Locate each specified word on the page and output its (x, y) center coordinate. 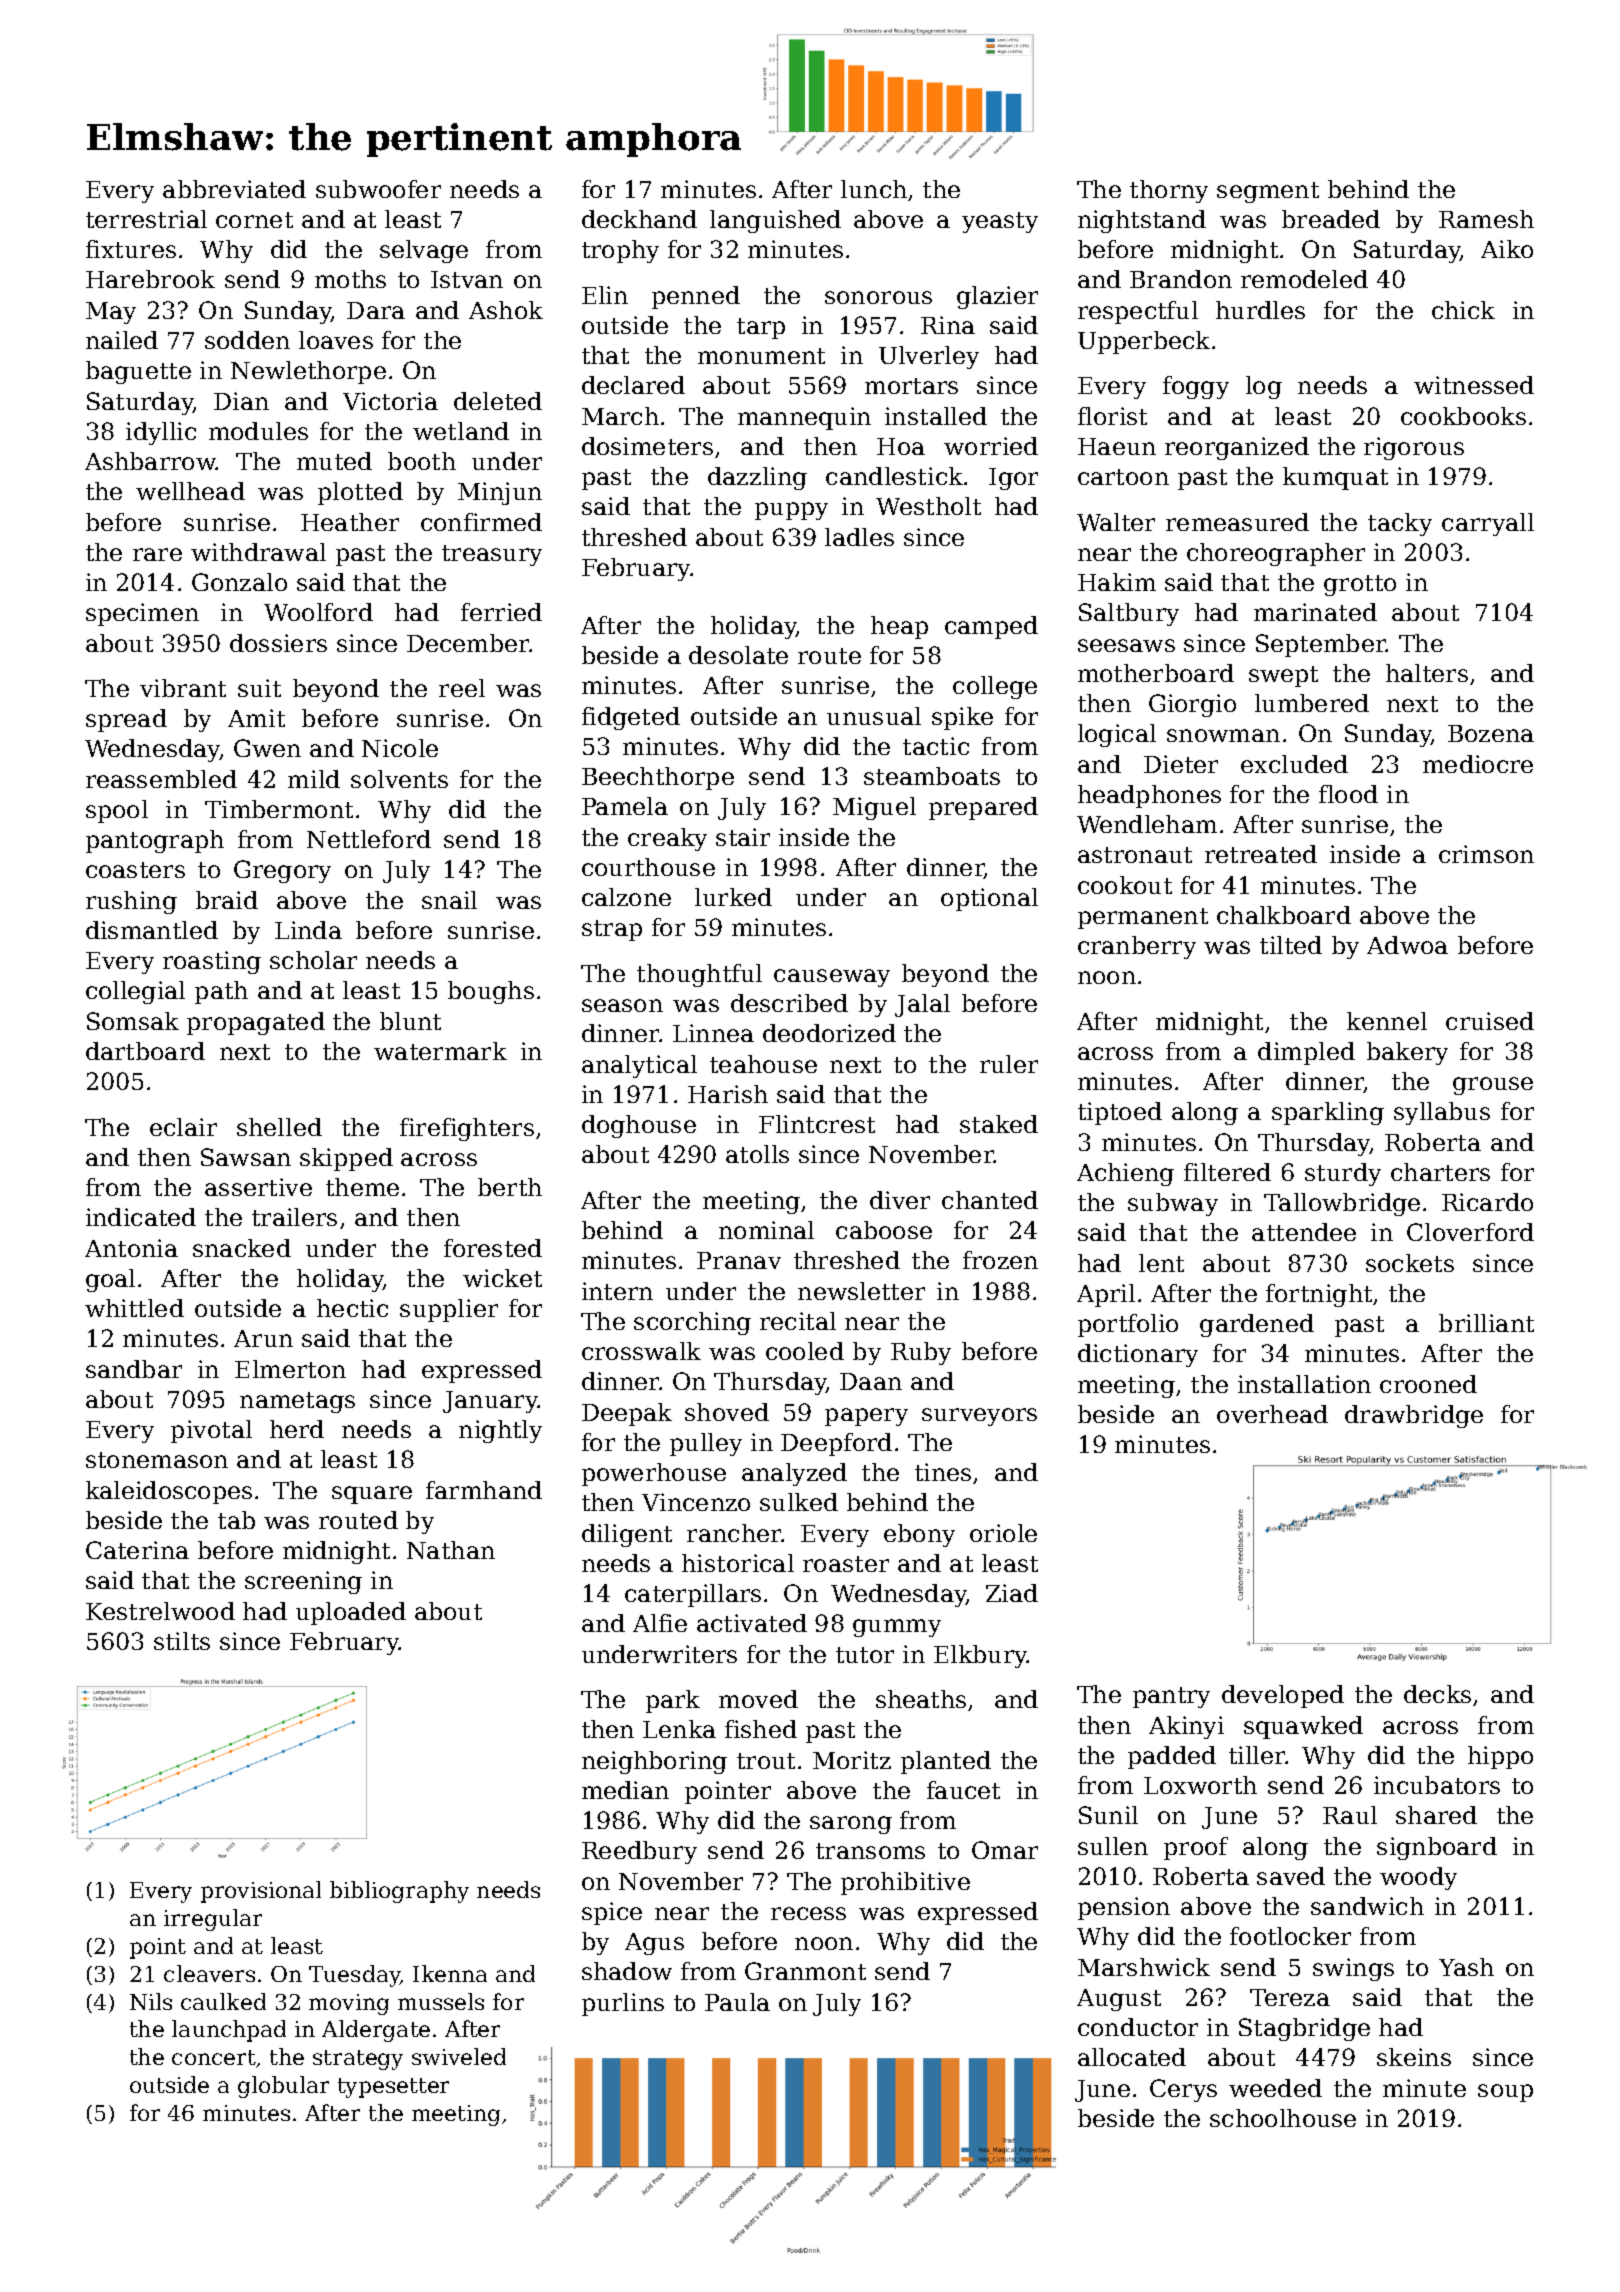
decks (1437, 1694)
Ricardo (1487, 1202)
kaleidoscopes (169, 1492)
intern (617, 1291)
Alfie (660, 1623)
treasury (492, 555)
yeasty (1000, 222)
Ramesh (1486, 219)
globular (283, 2087)
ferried (501, 612)
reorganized (1237, 448)
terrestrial (146, 219)
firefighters (467, 1129)
